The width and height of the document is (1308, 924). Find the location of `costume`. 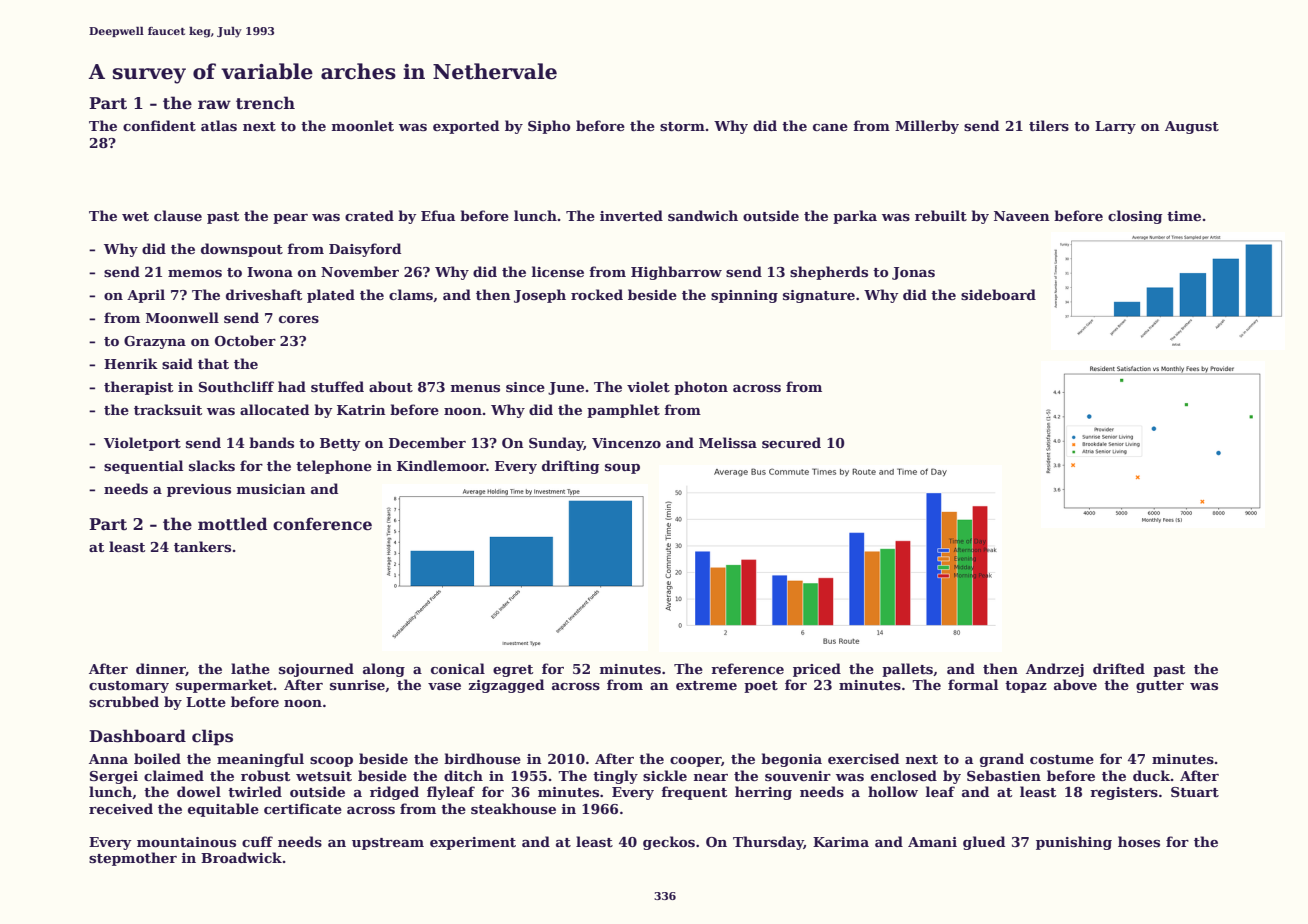

costume is located at coordinates (1062, 759).
